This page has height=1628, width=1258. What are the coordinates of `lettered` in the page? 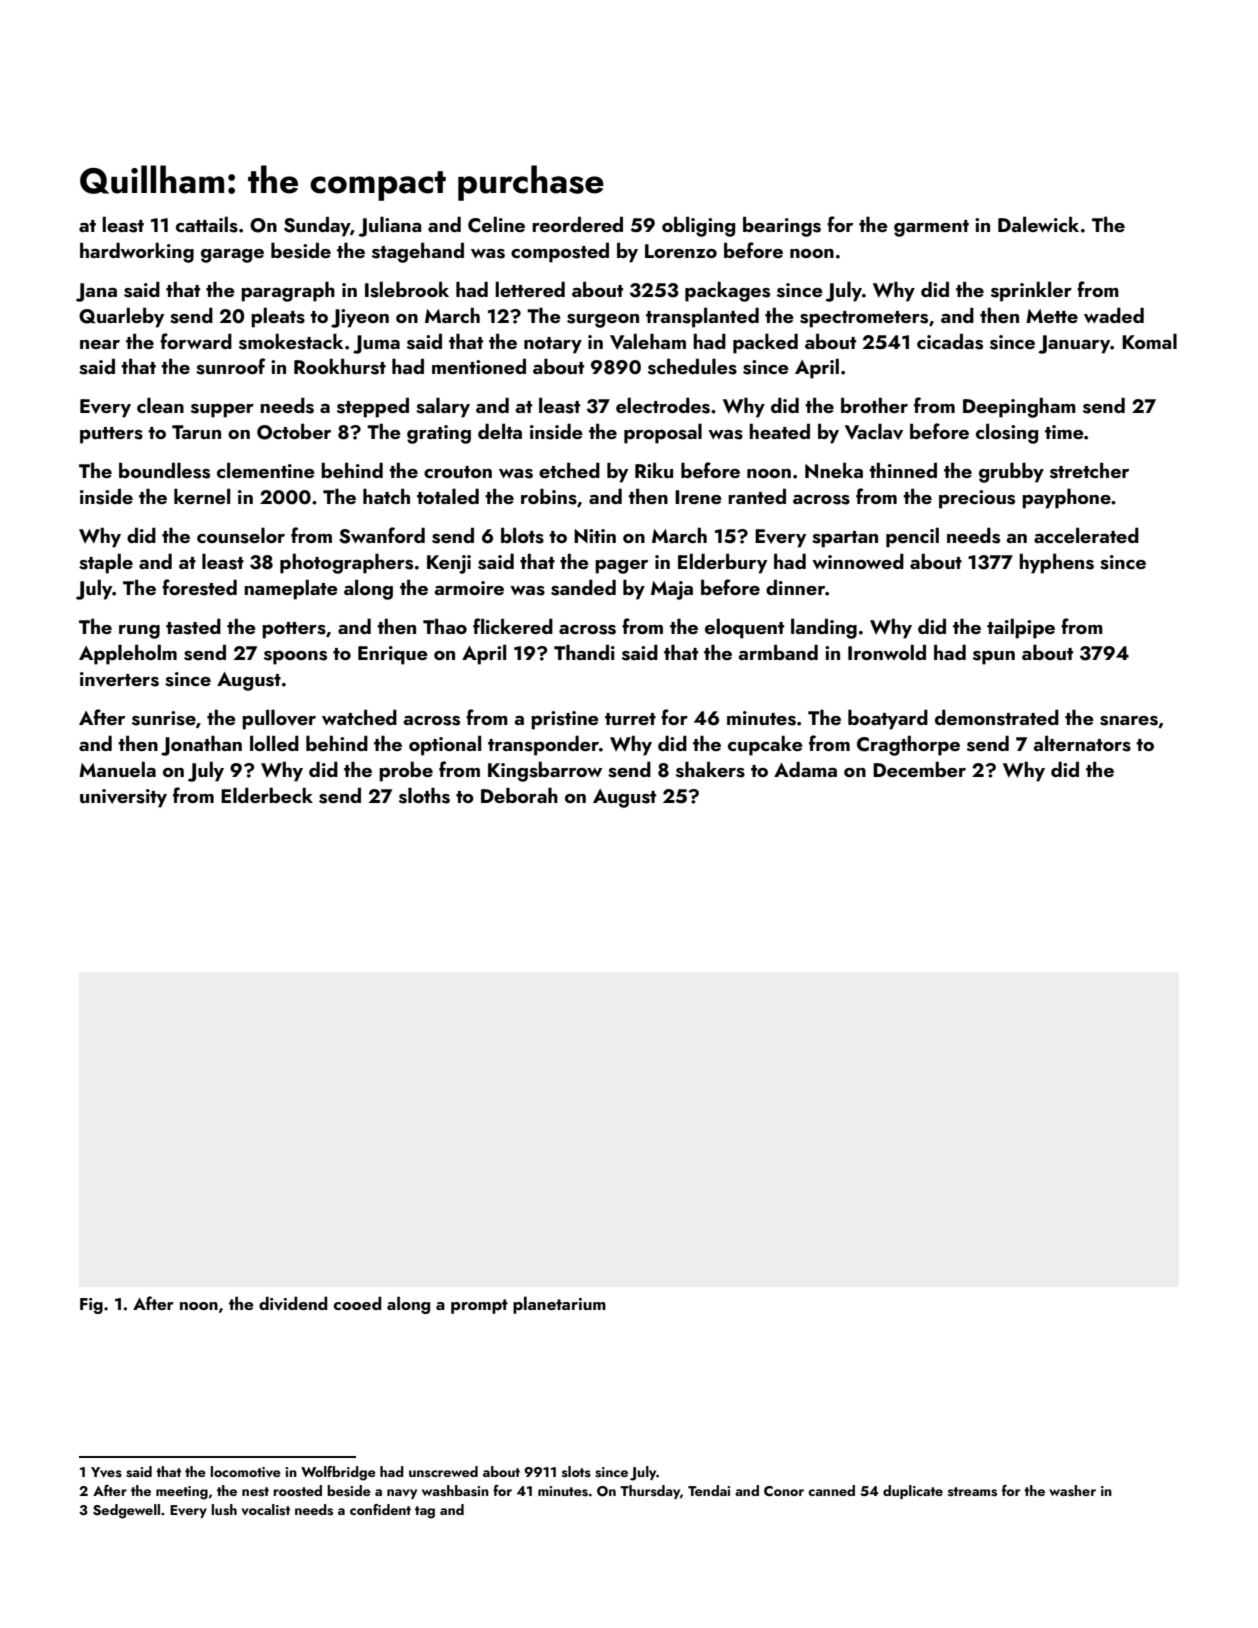 It's located at (530, 289).
